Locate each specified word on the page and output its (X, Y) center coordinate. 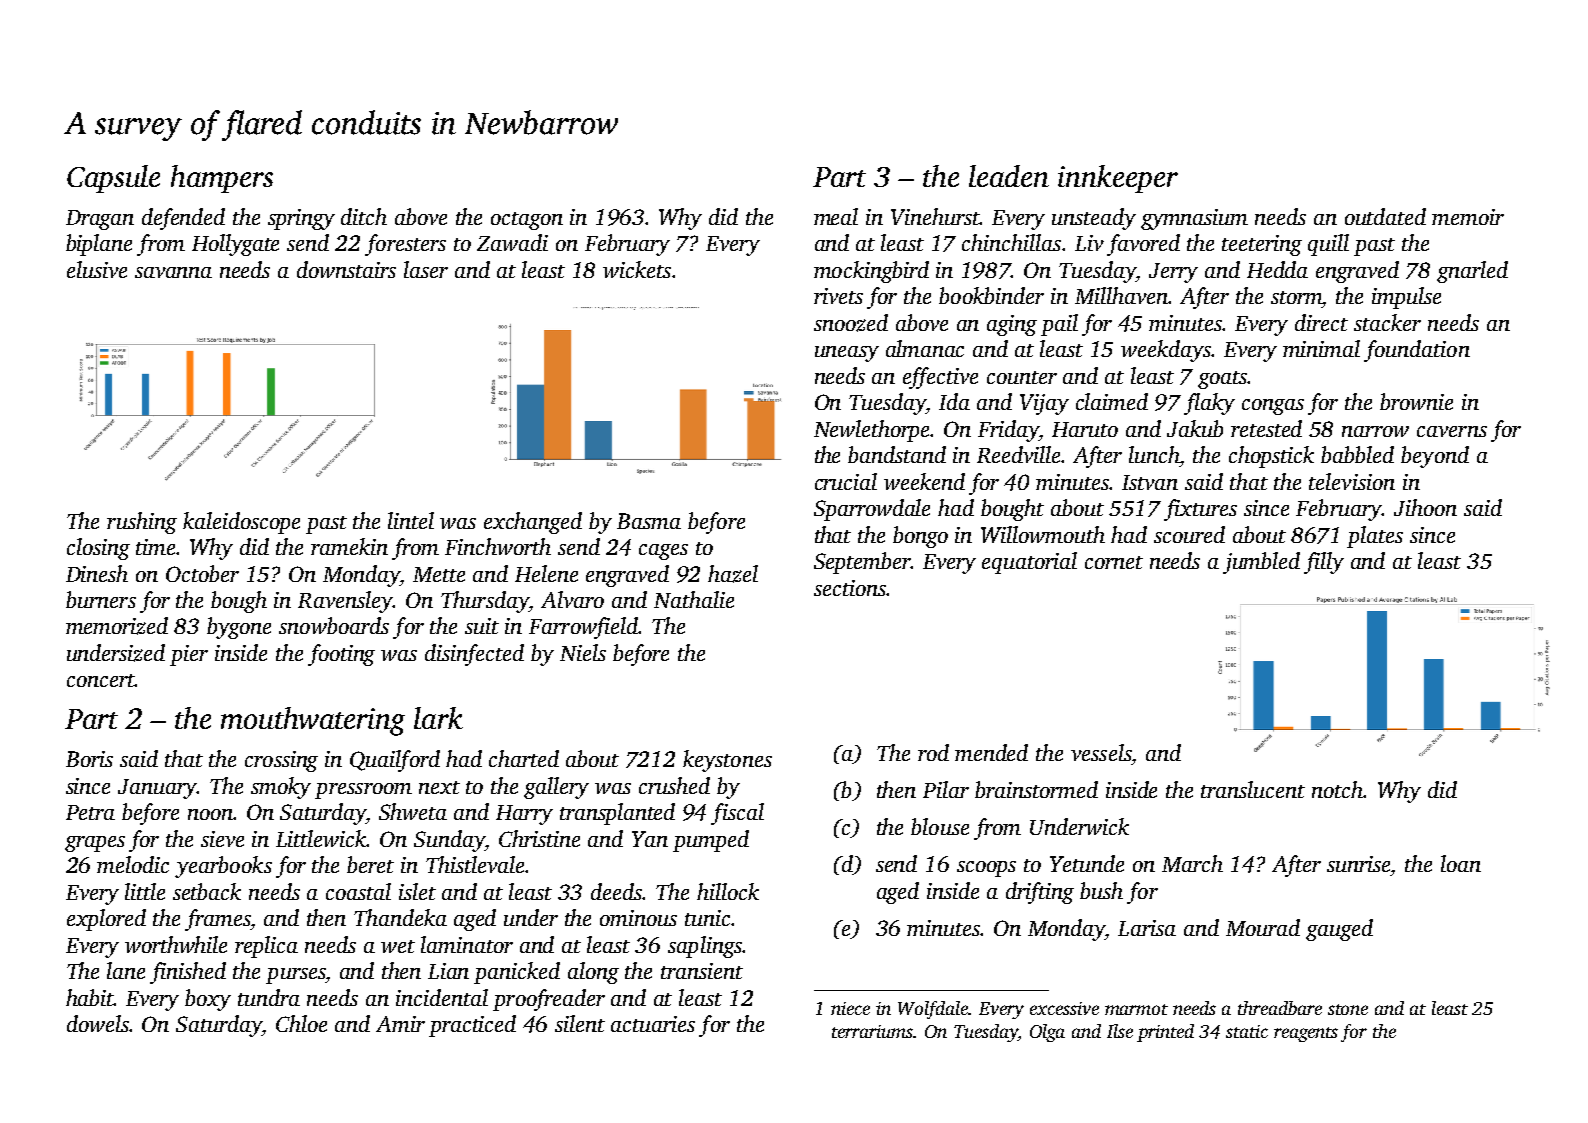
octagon (527, 221)
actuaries (653, 1024)
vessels (1101, 752)
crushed (674, 785)
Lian (448, 971)
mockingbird (871, 272)
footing (341, 655)
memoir (1468, 217)
